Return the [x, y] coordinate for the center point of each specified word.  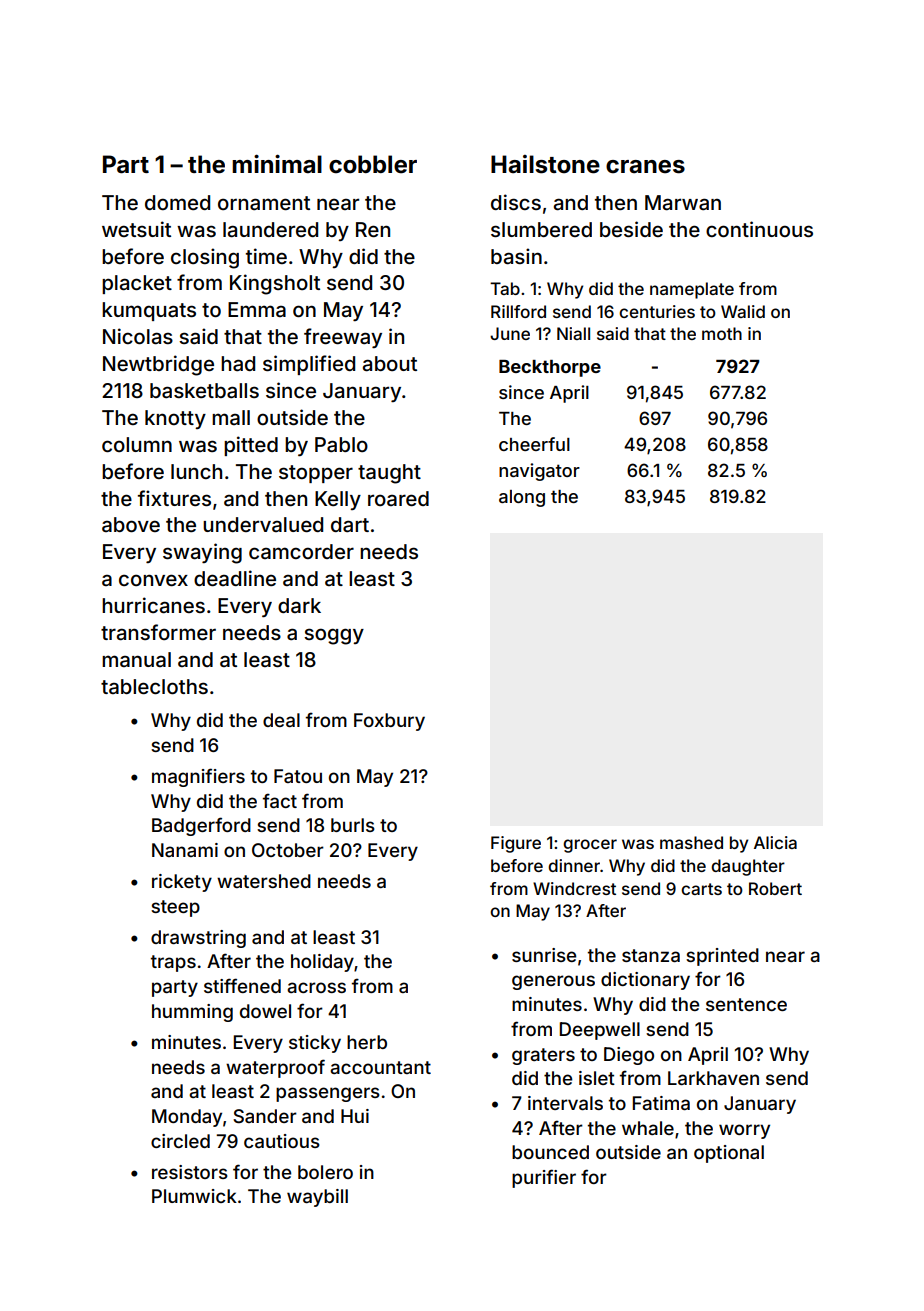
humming [192, 1013]
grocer [590, 846]
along [522, 498]
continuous [759, 229]
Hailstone [545, 164]
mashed [691, 842]
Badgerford [201, 826]
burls [353, 825]
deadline [235, 578]
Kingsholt [275, 284]
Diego [629, 1056]
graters [543, 1056]
